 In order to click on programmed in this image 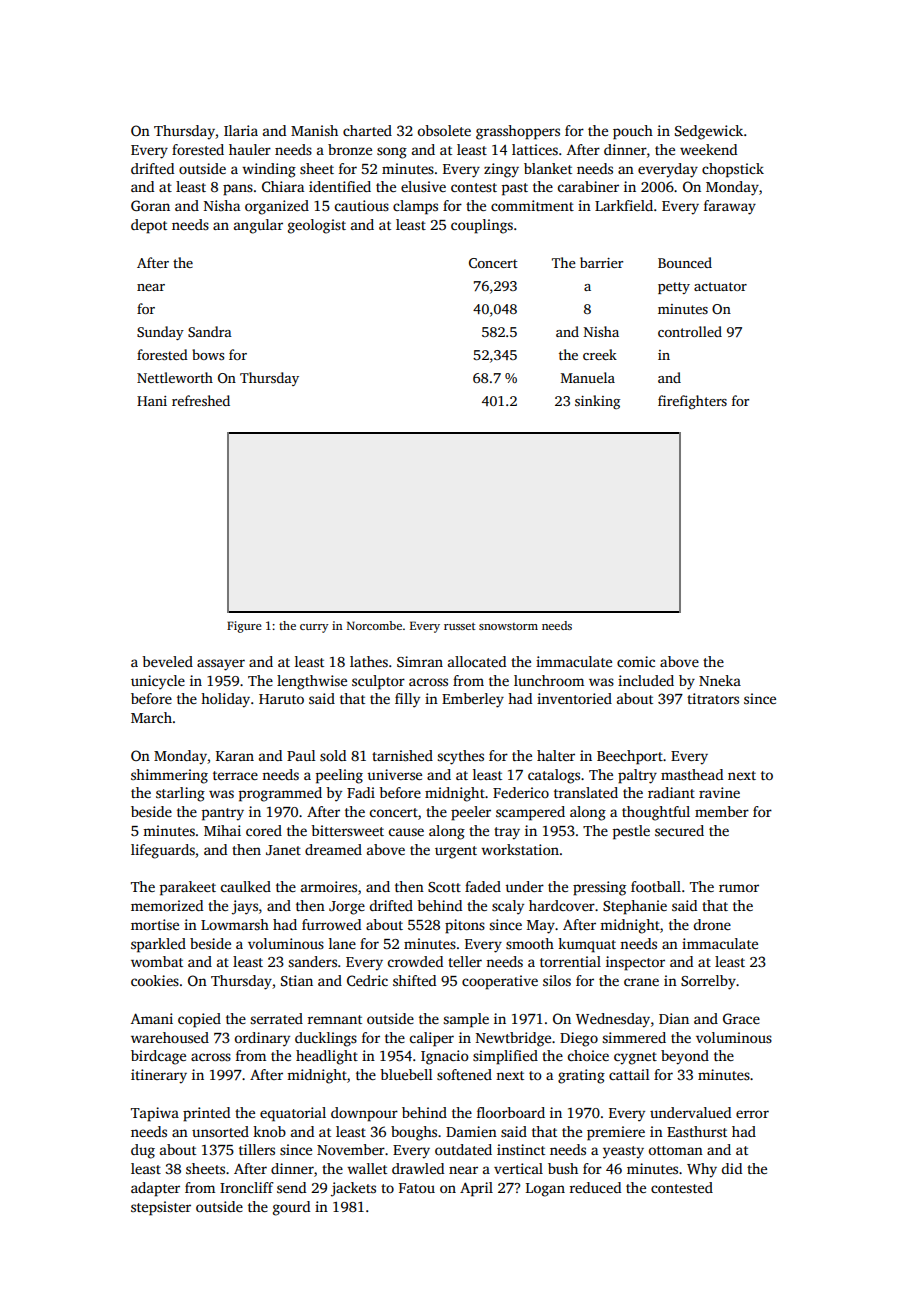, I will do `click(280, 794)`.
